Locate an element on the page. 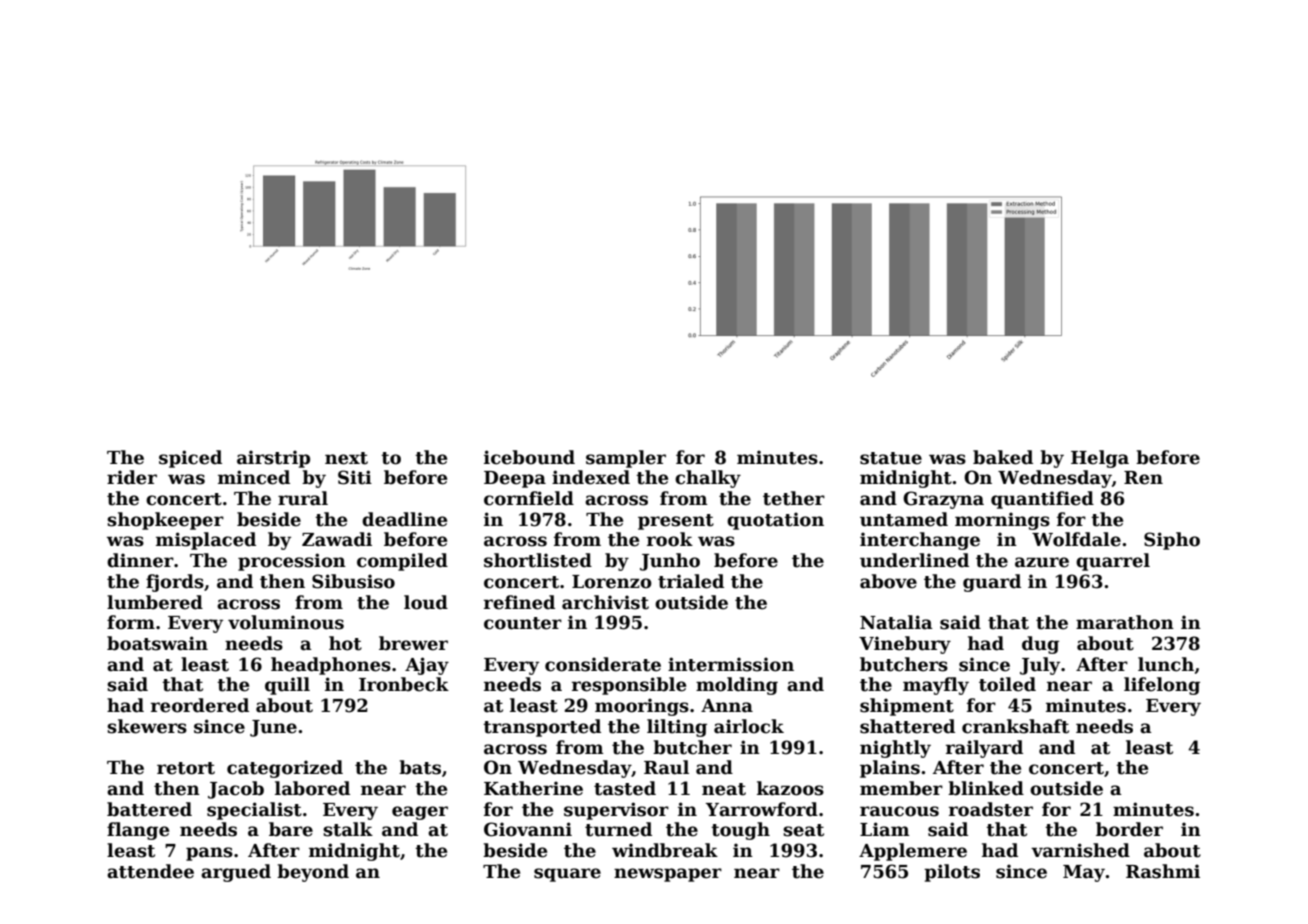 This document has height=924, width=1308. Helga is located at coordinates (1100, 459).
